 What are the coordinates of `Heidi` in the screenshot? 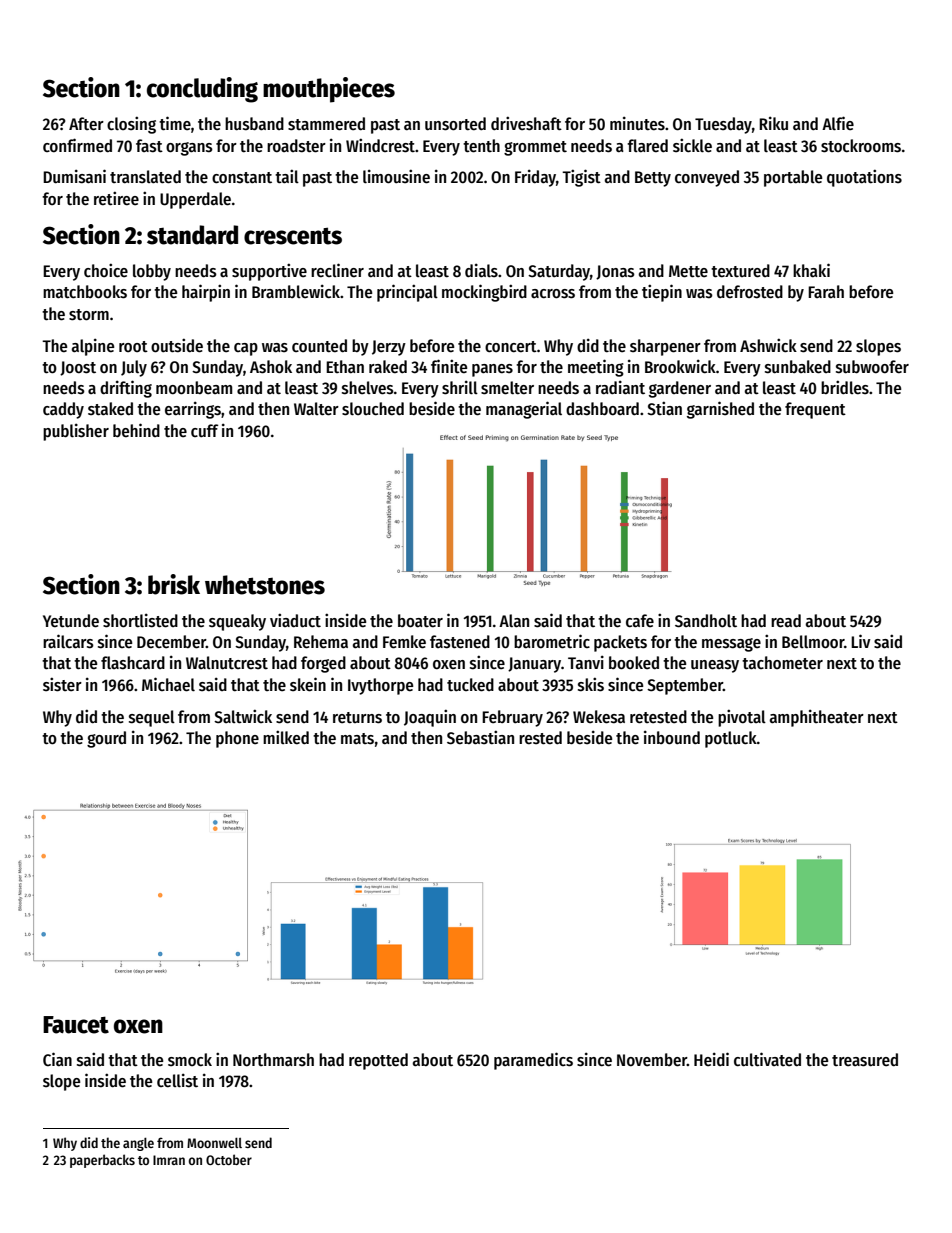 It's located at (711, 1059).
